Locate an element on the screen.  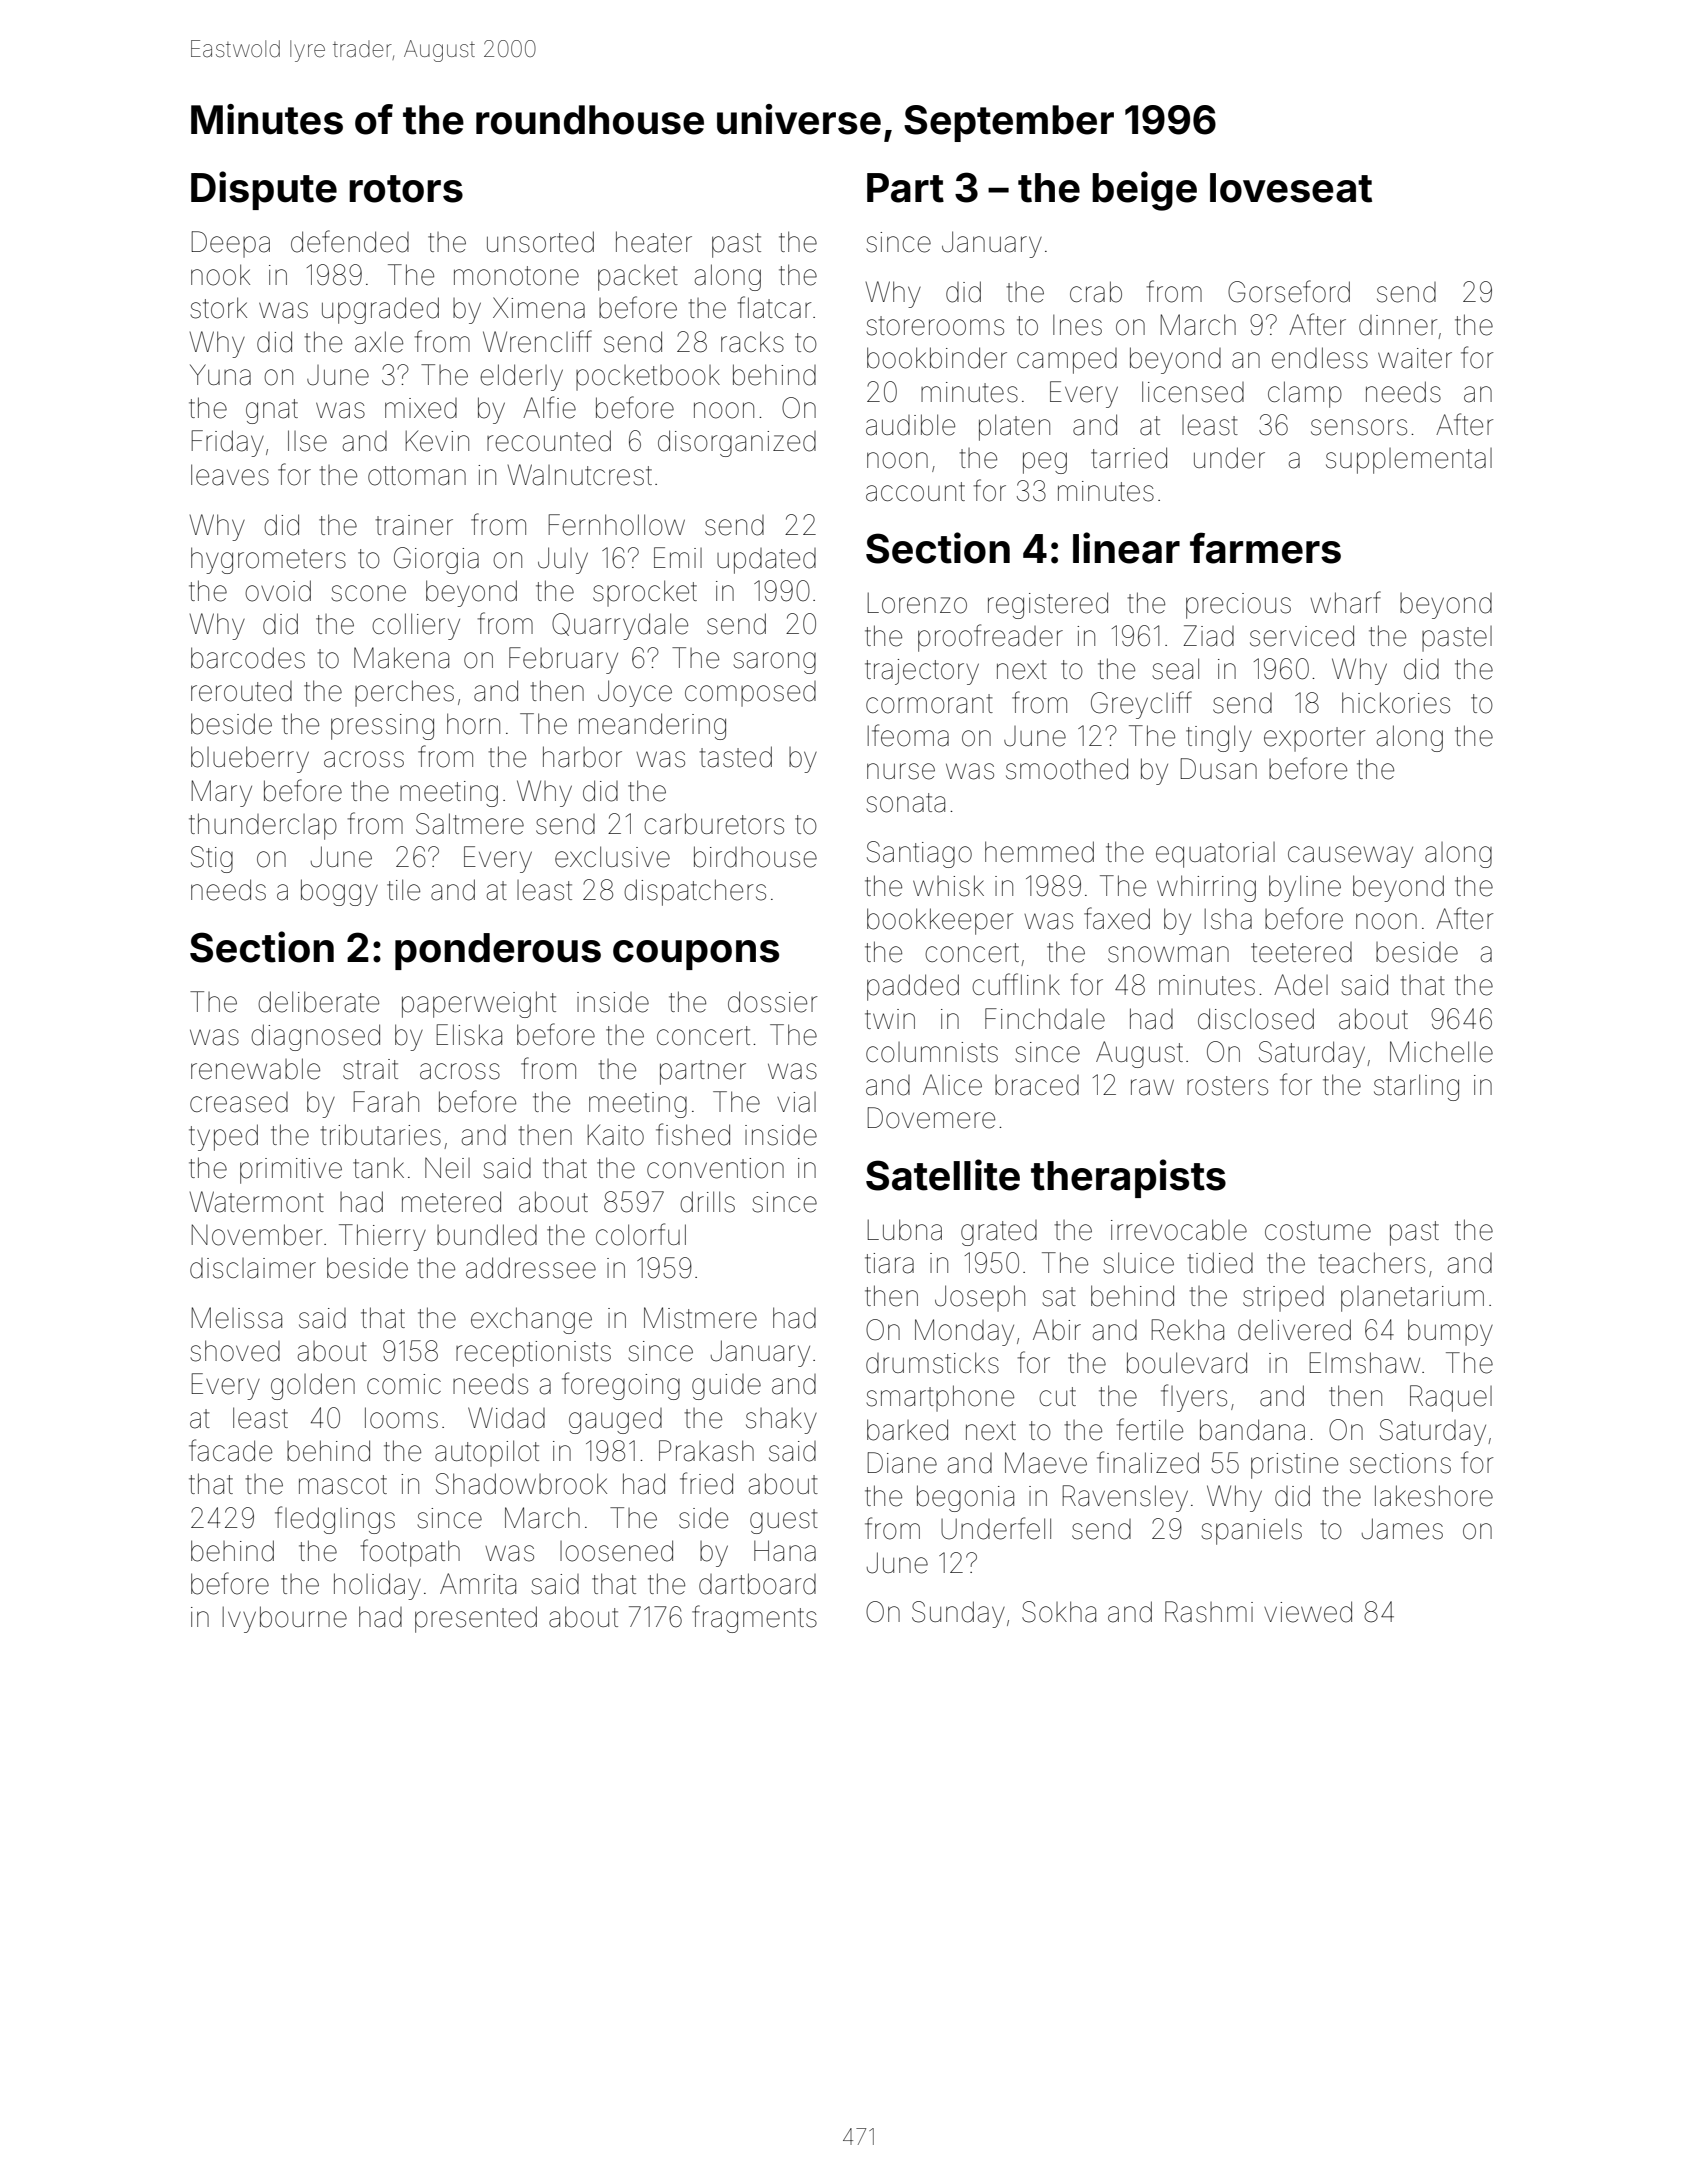
Eliska is located at coordinates (469, 1035).
